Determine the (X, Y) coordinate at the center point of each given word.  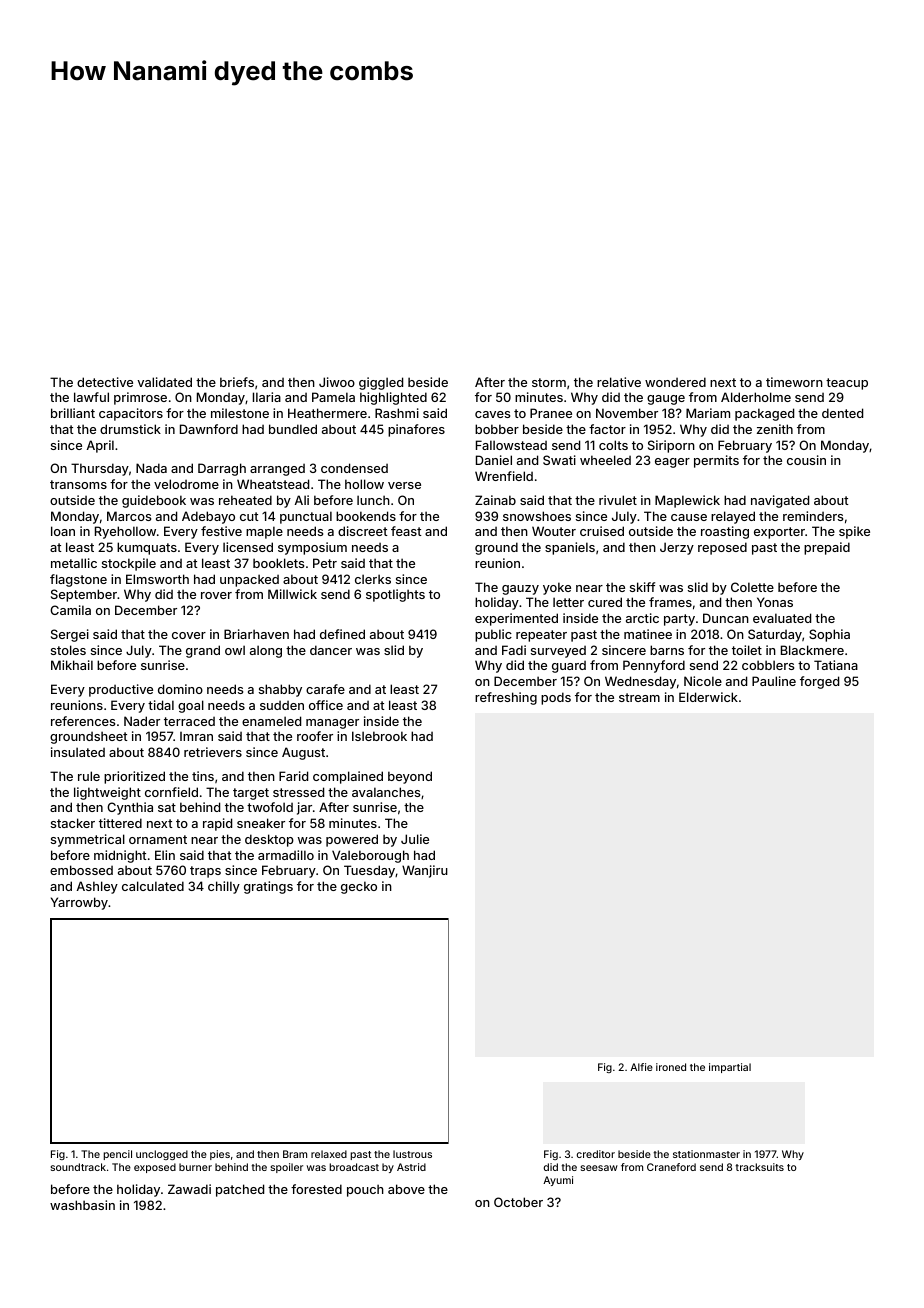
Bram (295, 1154)
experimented (516, 619)
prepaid (827, 548)
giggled (381, 383)
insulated (78, 752)
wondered (675, 382)
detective (105, 382)
